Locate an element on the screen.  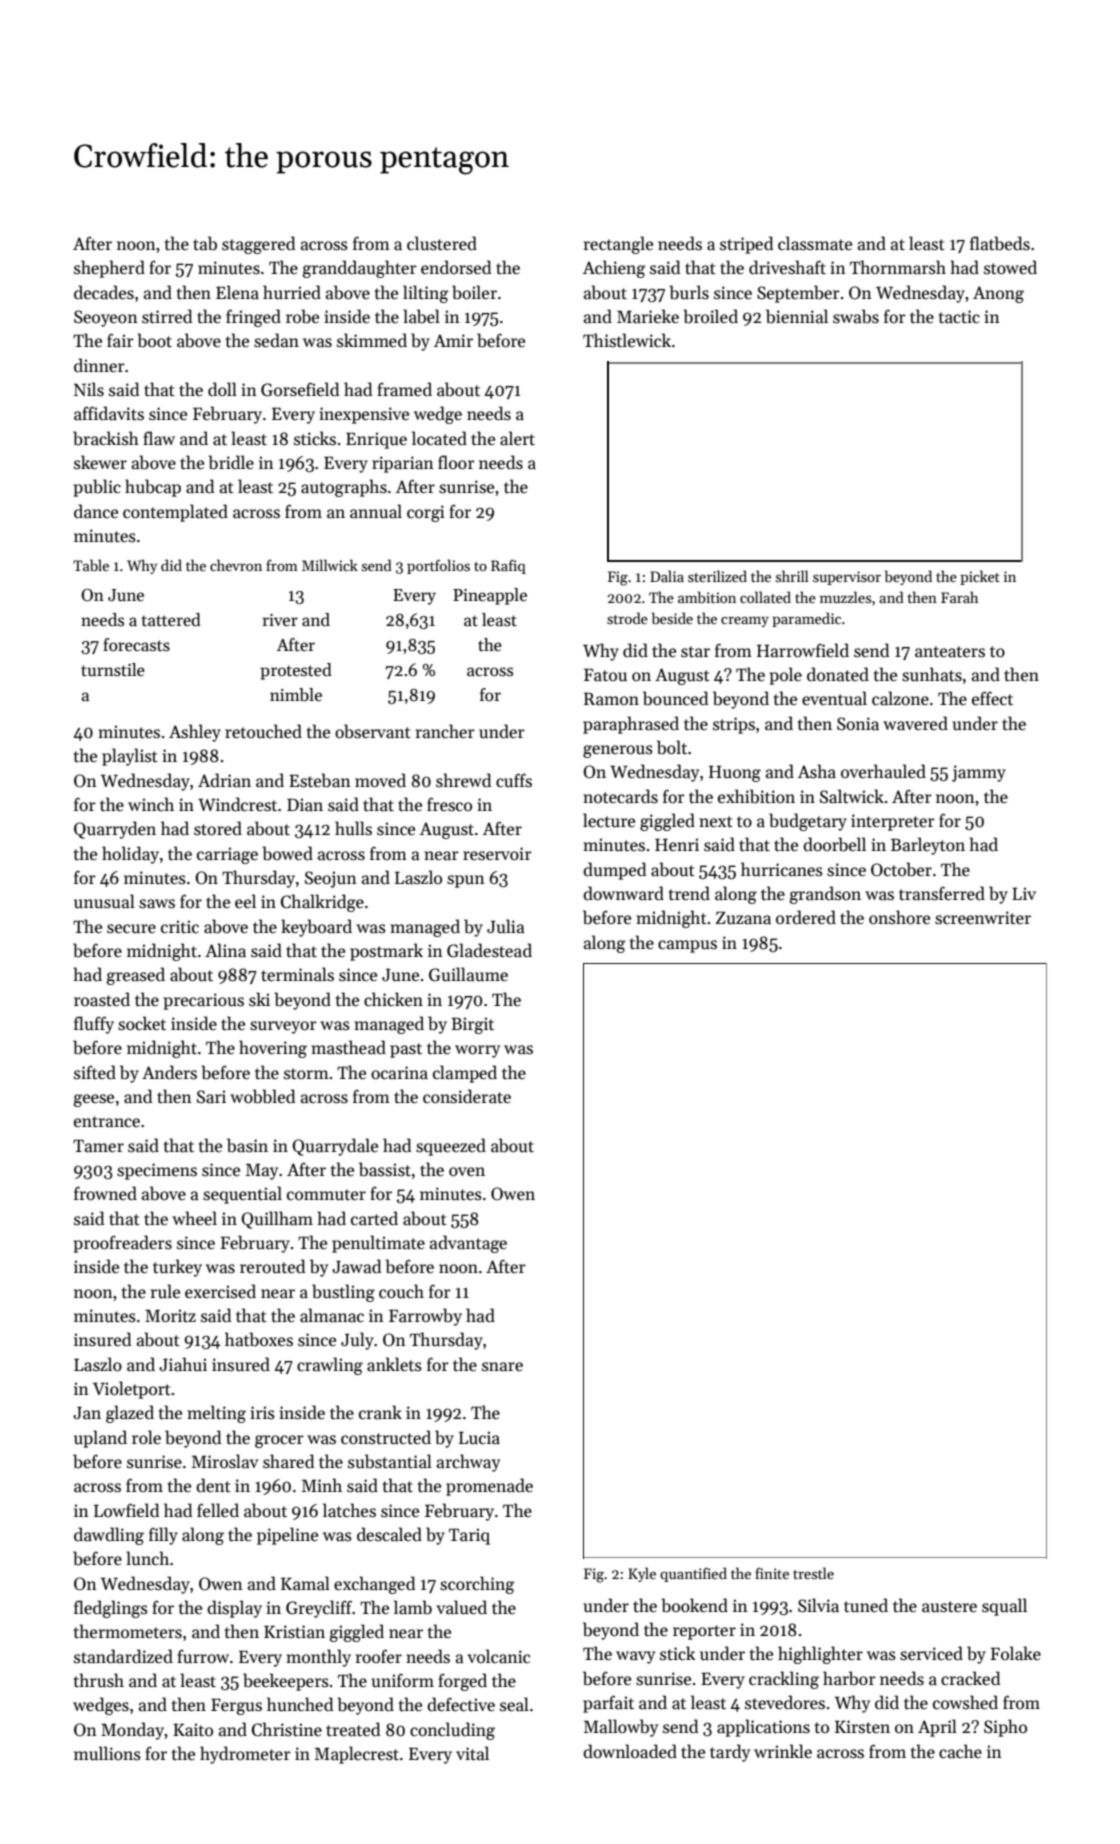
shepherd is located at coordinates (109, 269).
